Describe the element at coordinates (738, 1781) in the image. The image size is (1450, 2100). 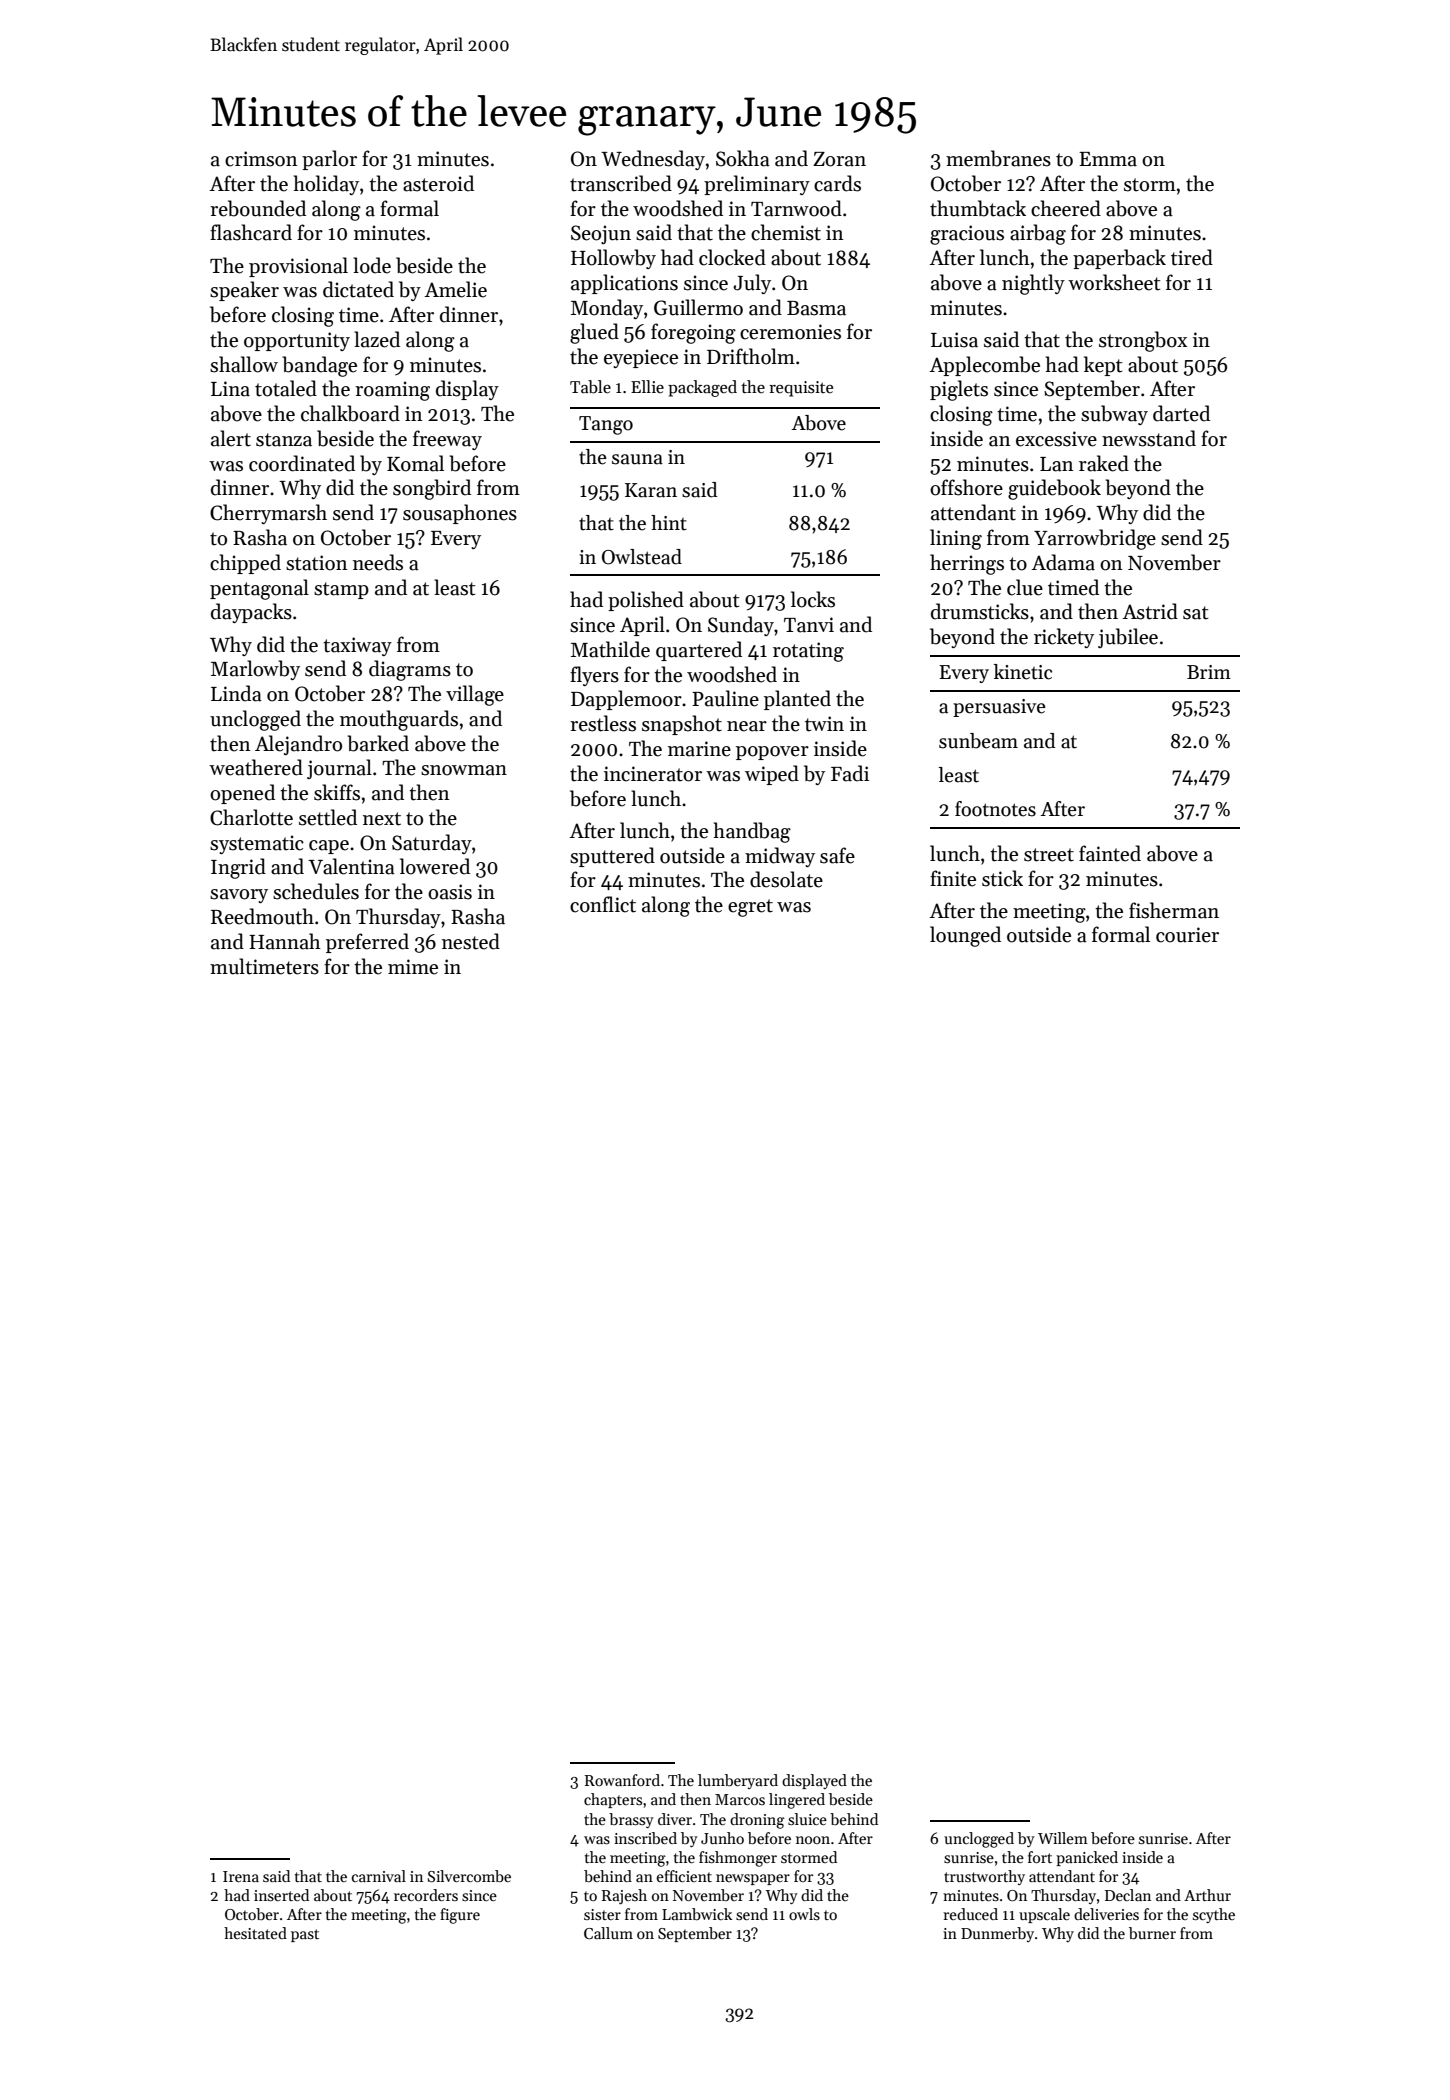
I see `lumberyard` at that location.
